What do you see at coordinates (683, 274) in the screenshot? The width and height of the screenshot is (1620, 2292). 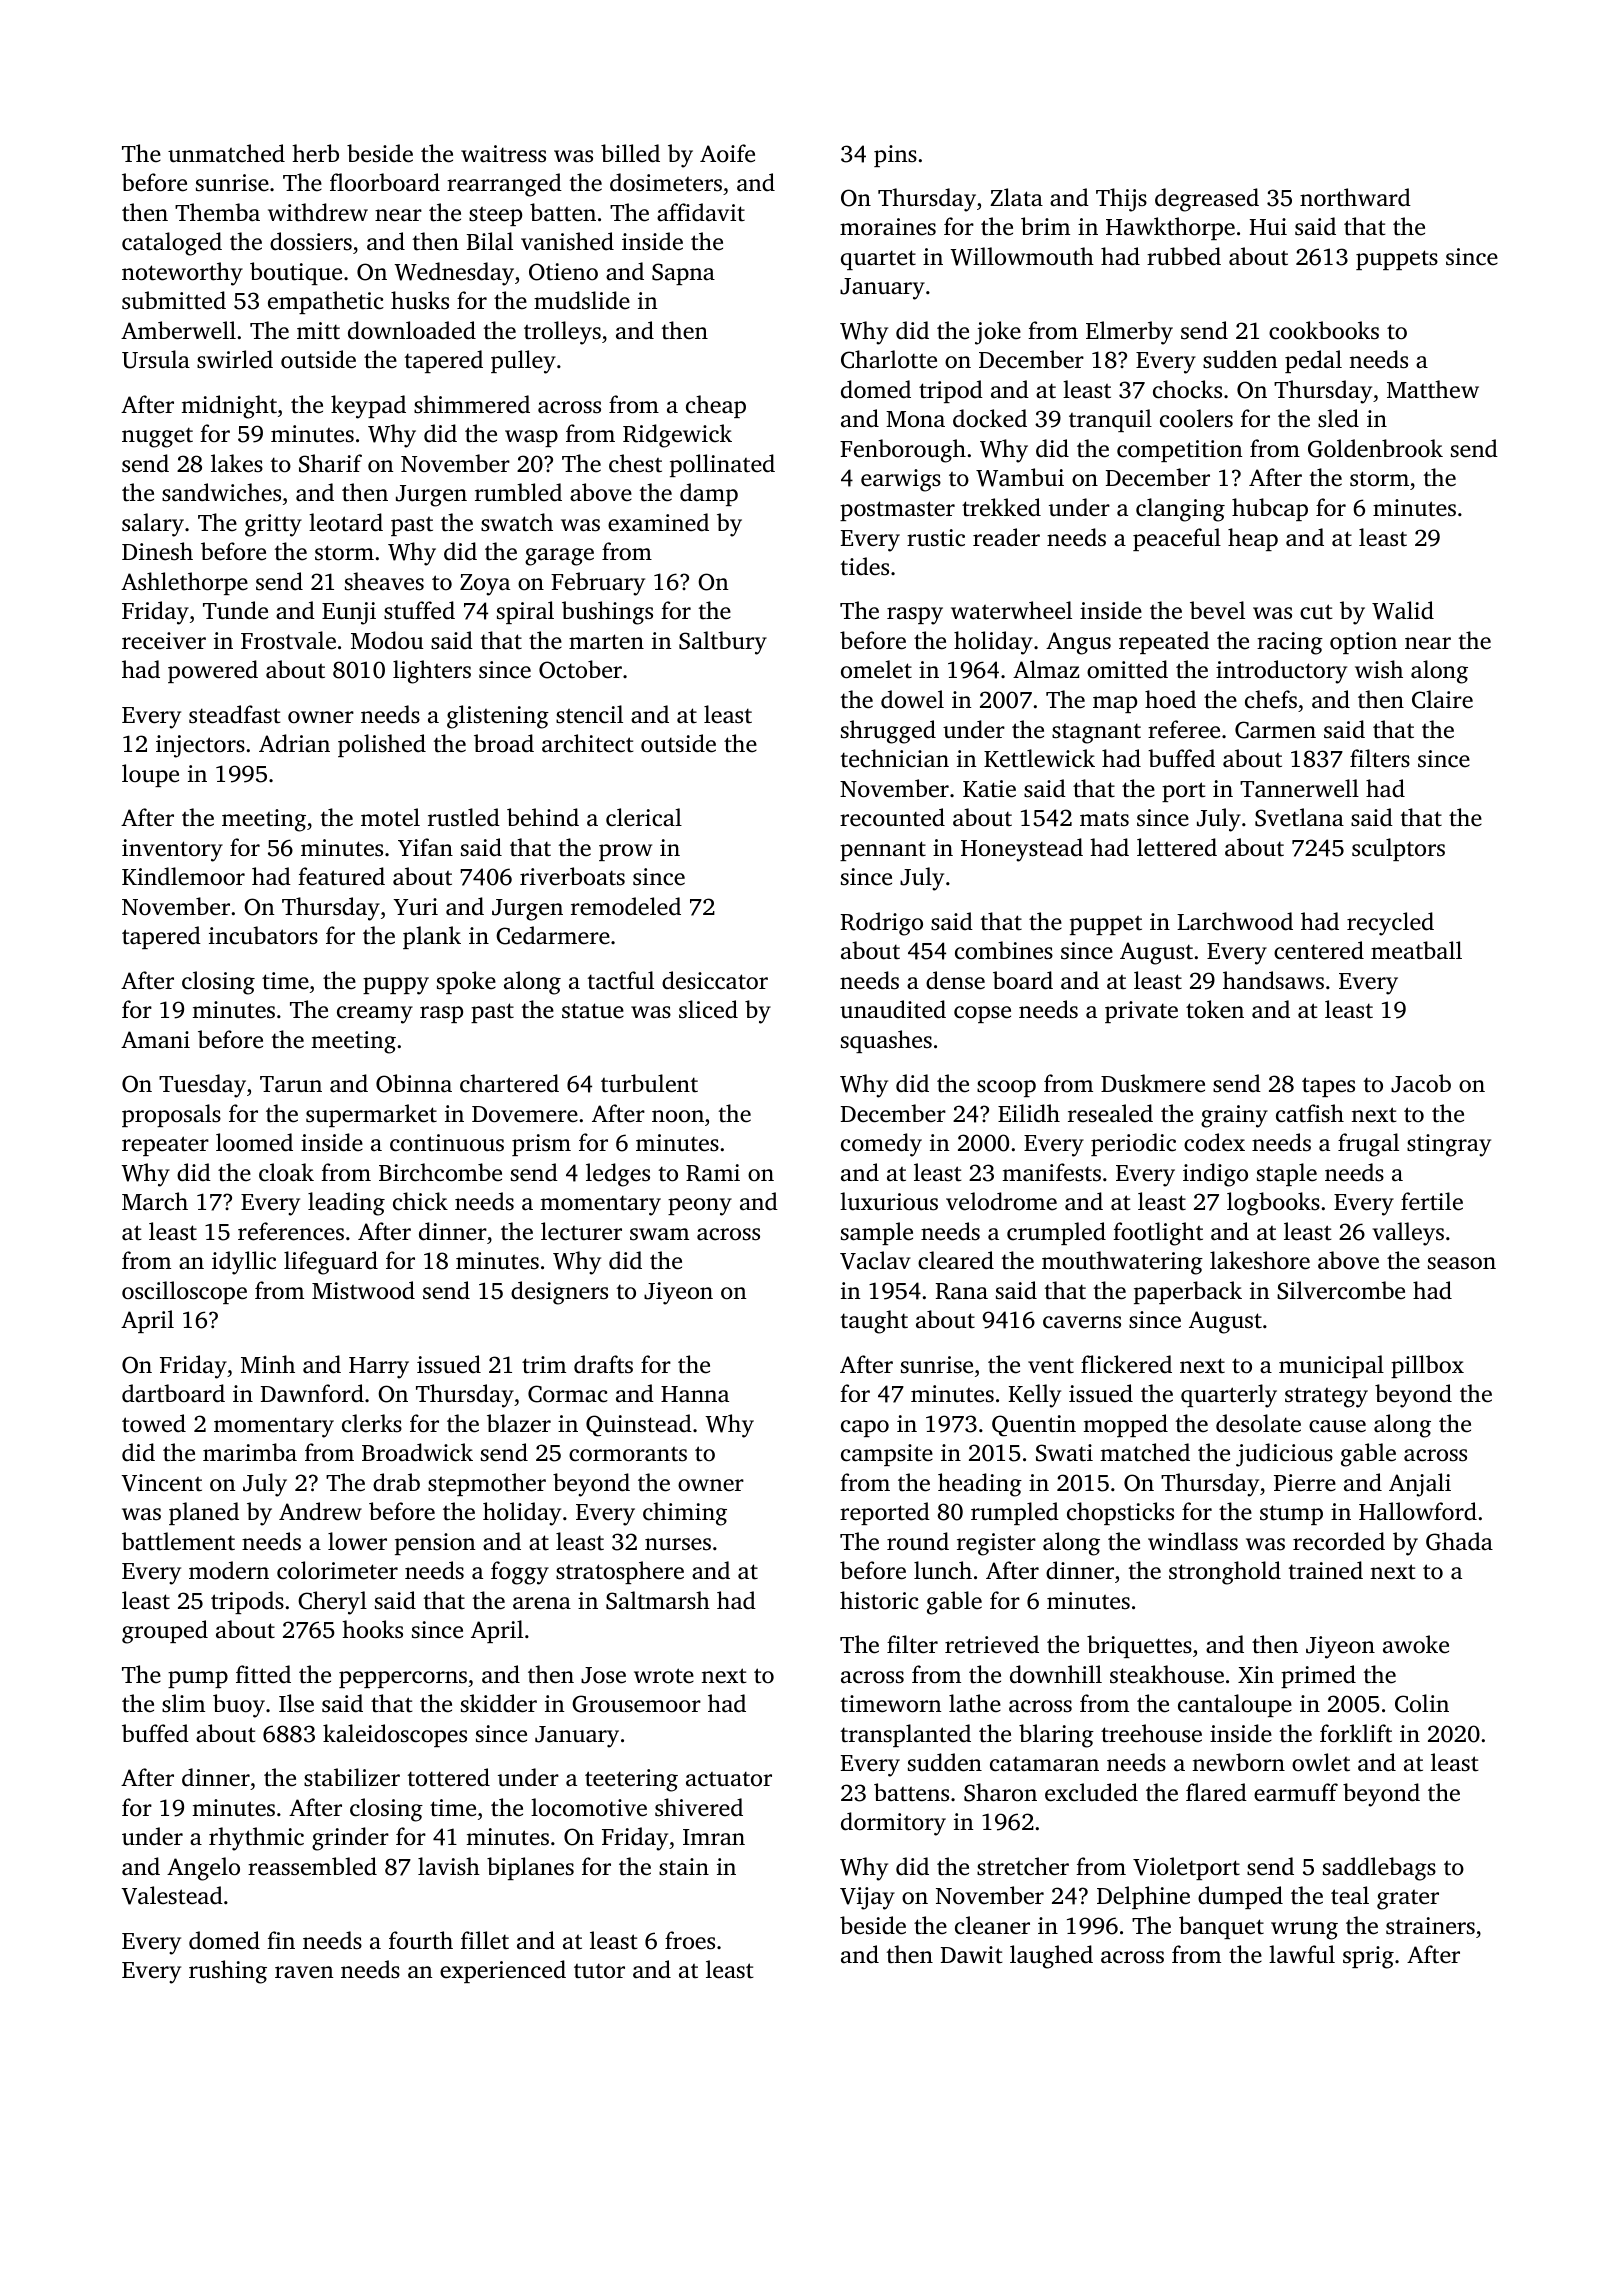 I see `Sapna` at bounding box center [683, 274].
